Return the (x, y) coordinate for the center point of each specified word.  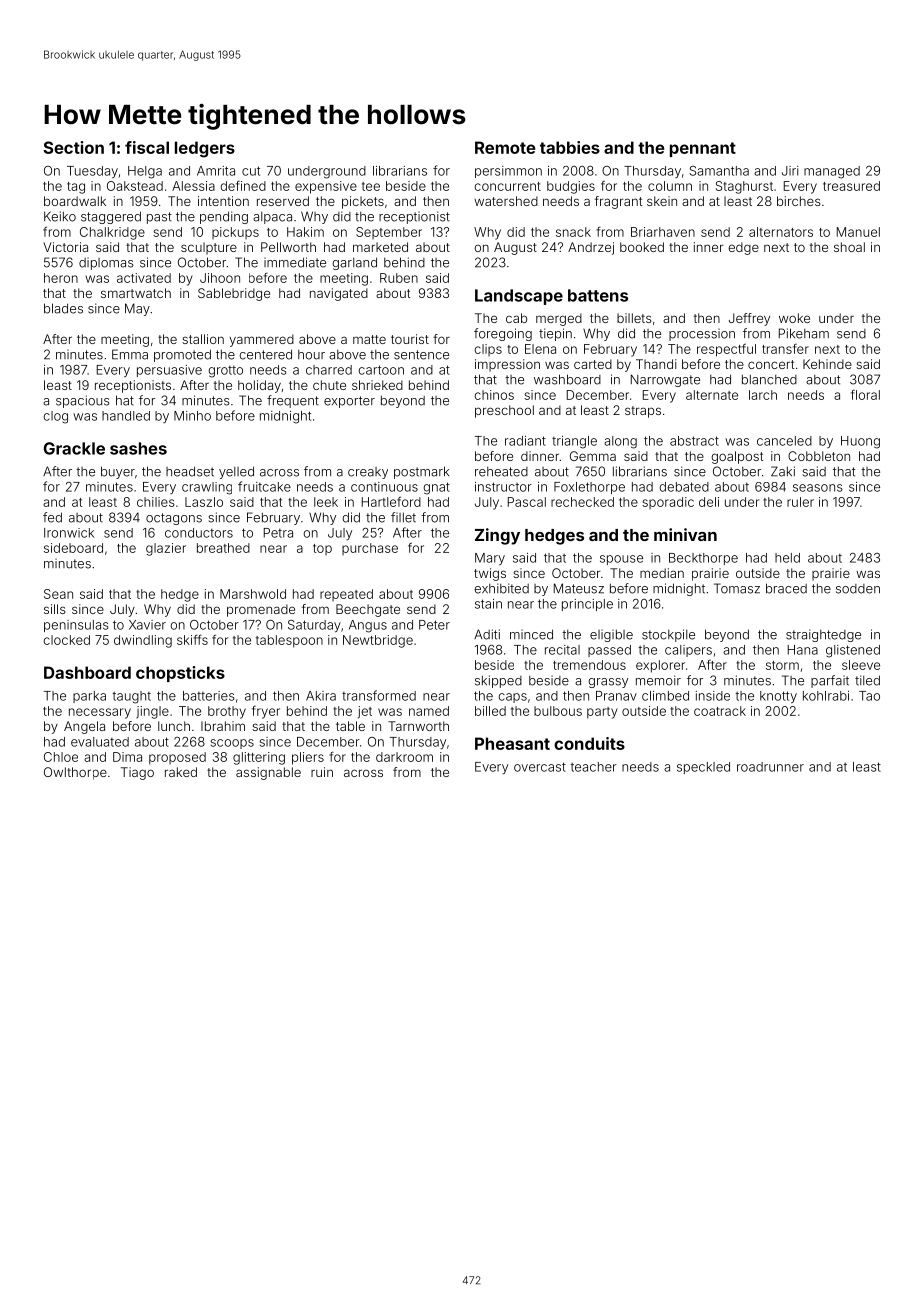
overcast (540, 767)
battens (598, 295)
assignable (268, 773)
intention (223, 201)
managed (832, 172)
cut (251, 171)
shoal (849, 247)
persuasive (169, 371)
